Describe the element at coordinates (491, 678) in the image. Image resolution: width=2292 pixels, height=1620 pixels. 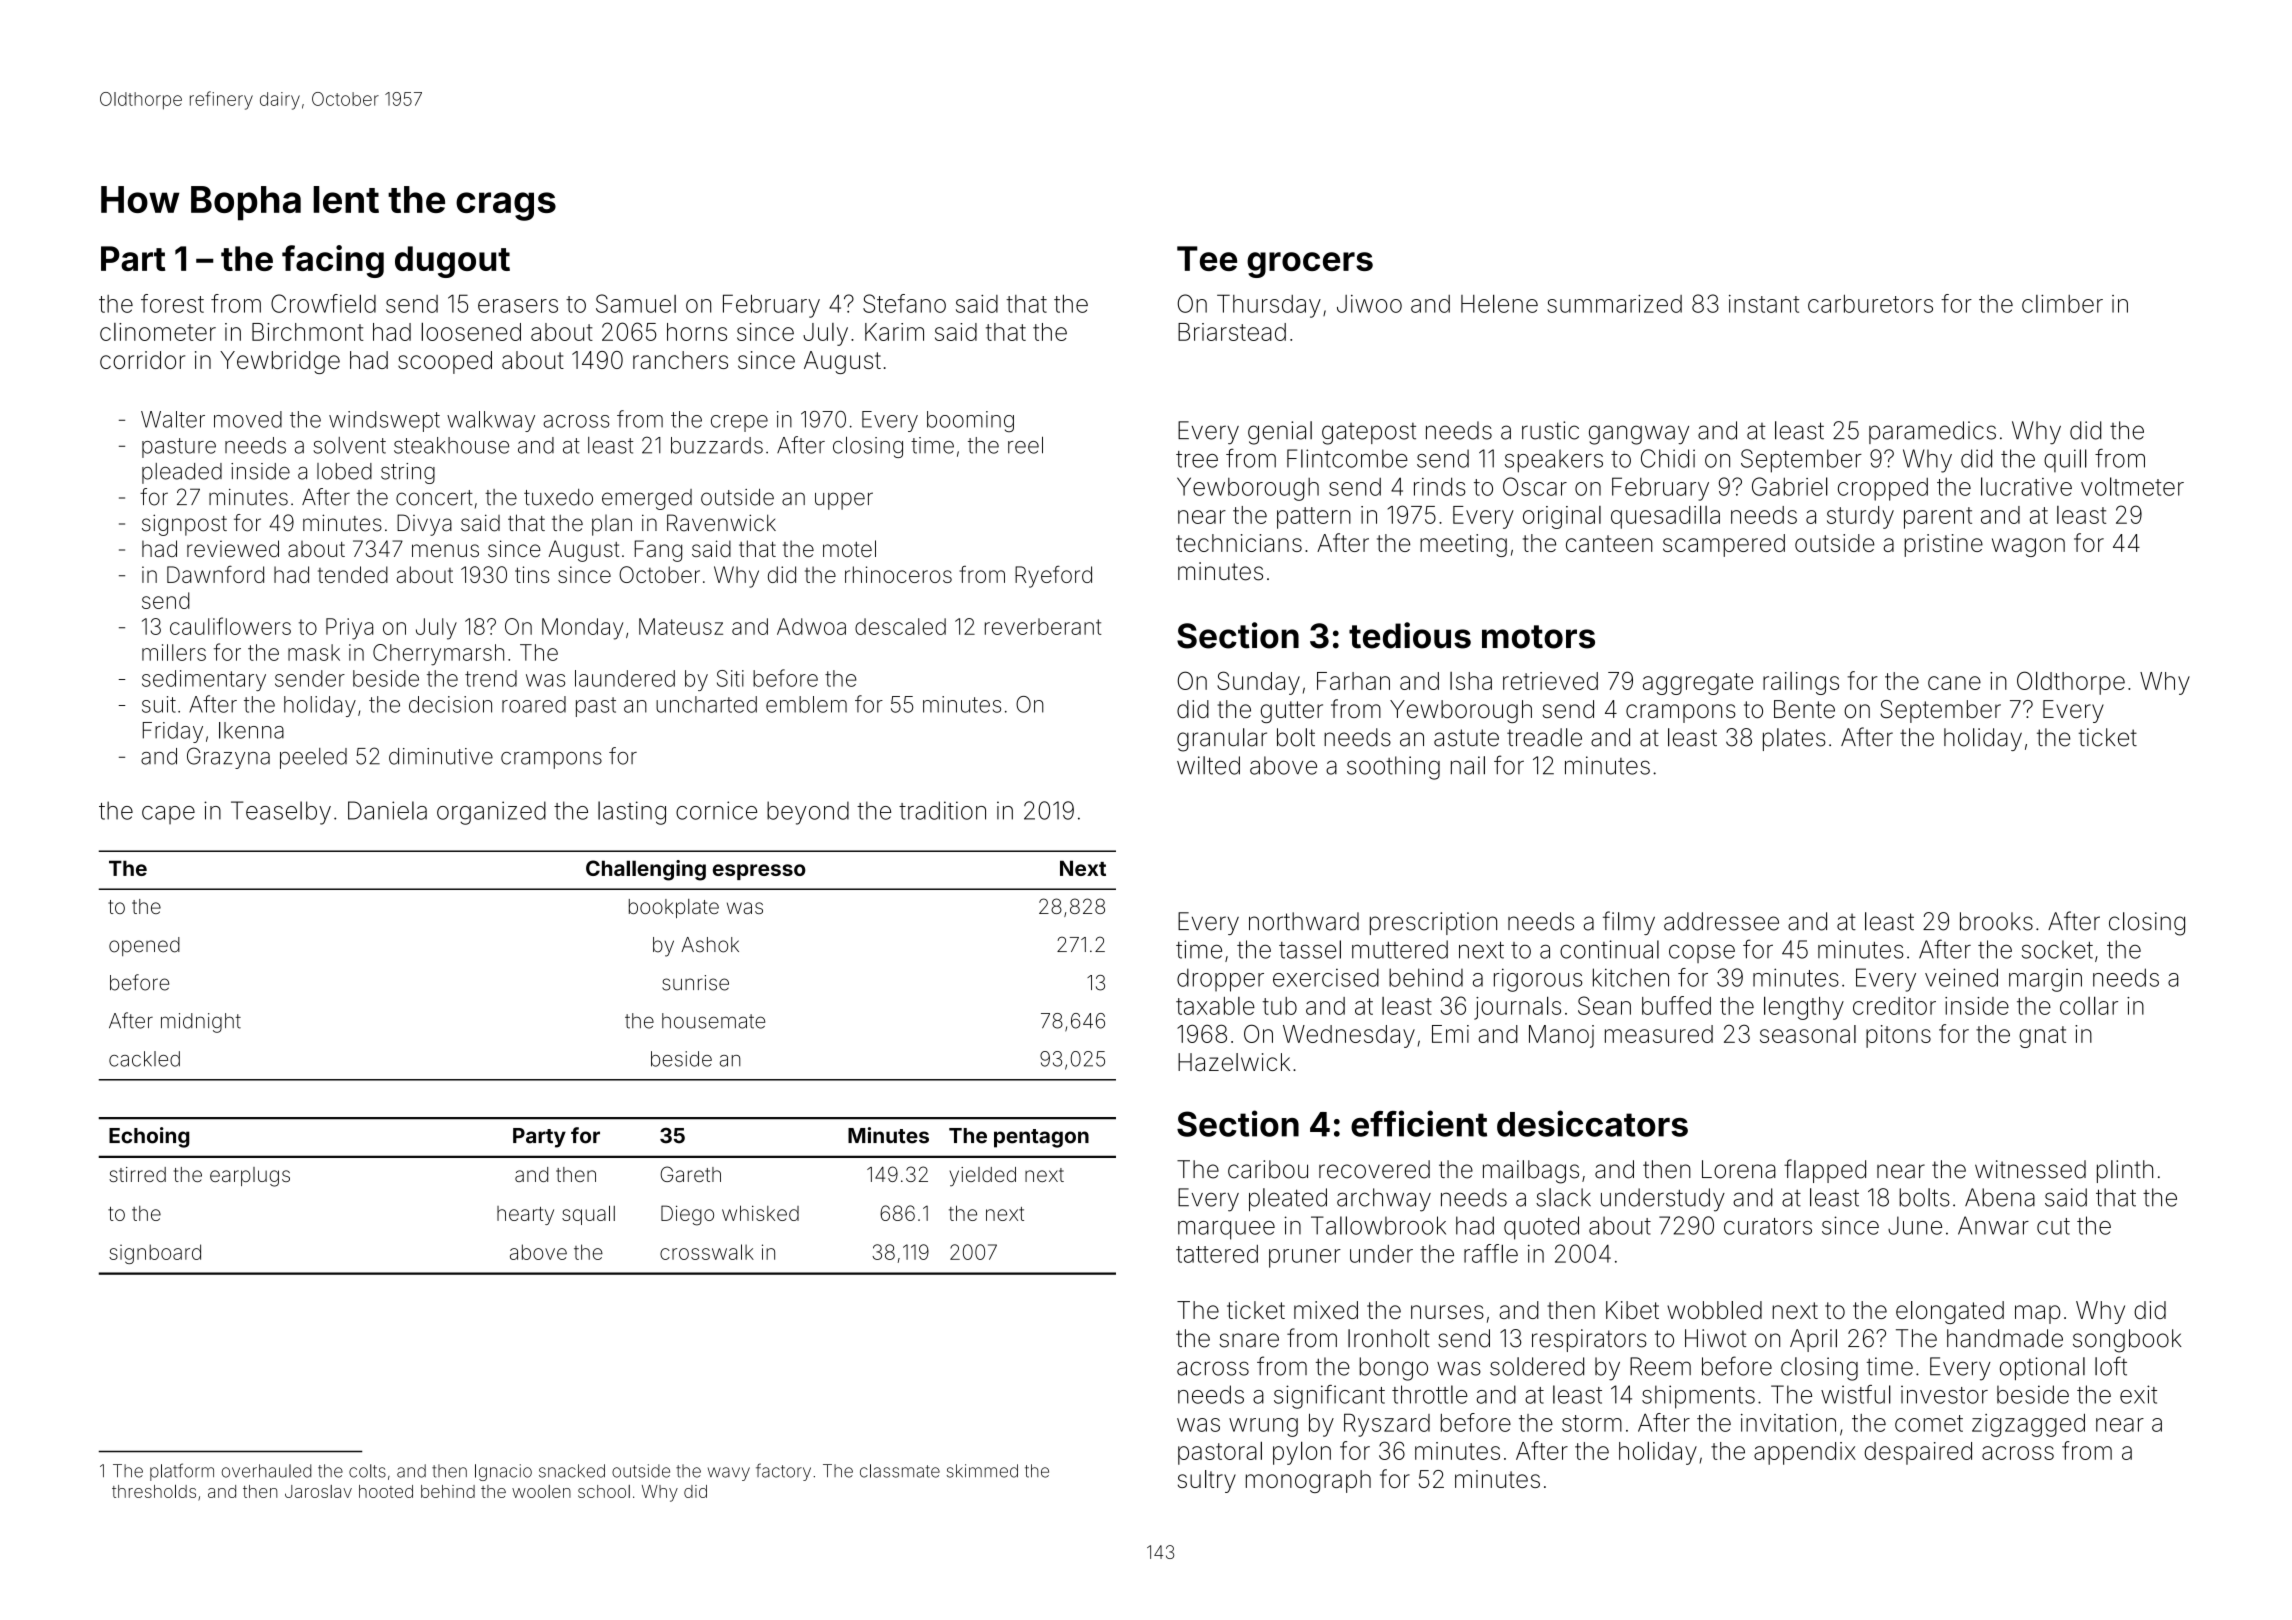
I see `trend` at that location.
